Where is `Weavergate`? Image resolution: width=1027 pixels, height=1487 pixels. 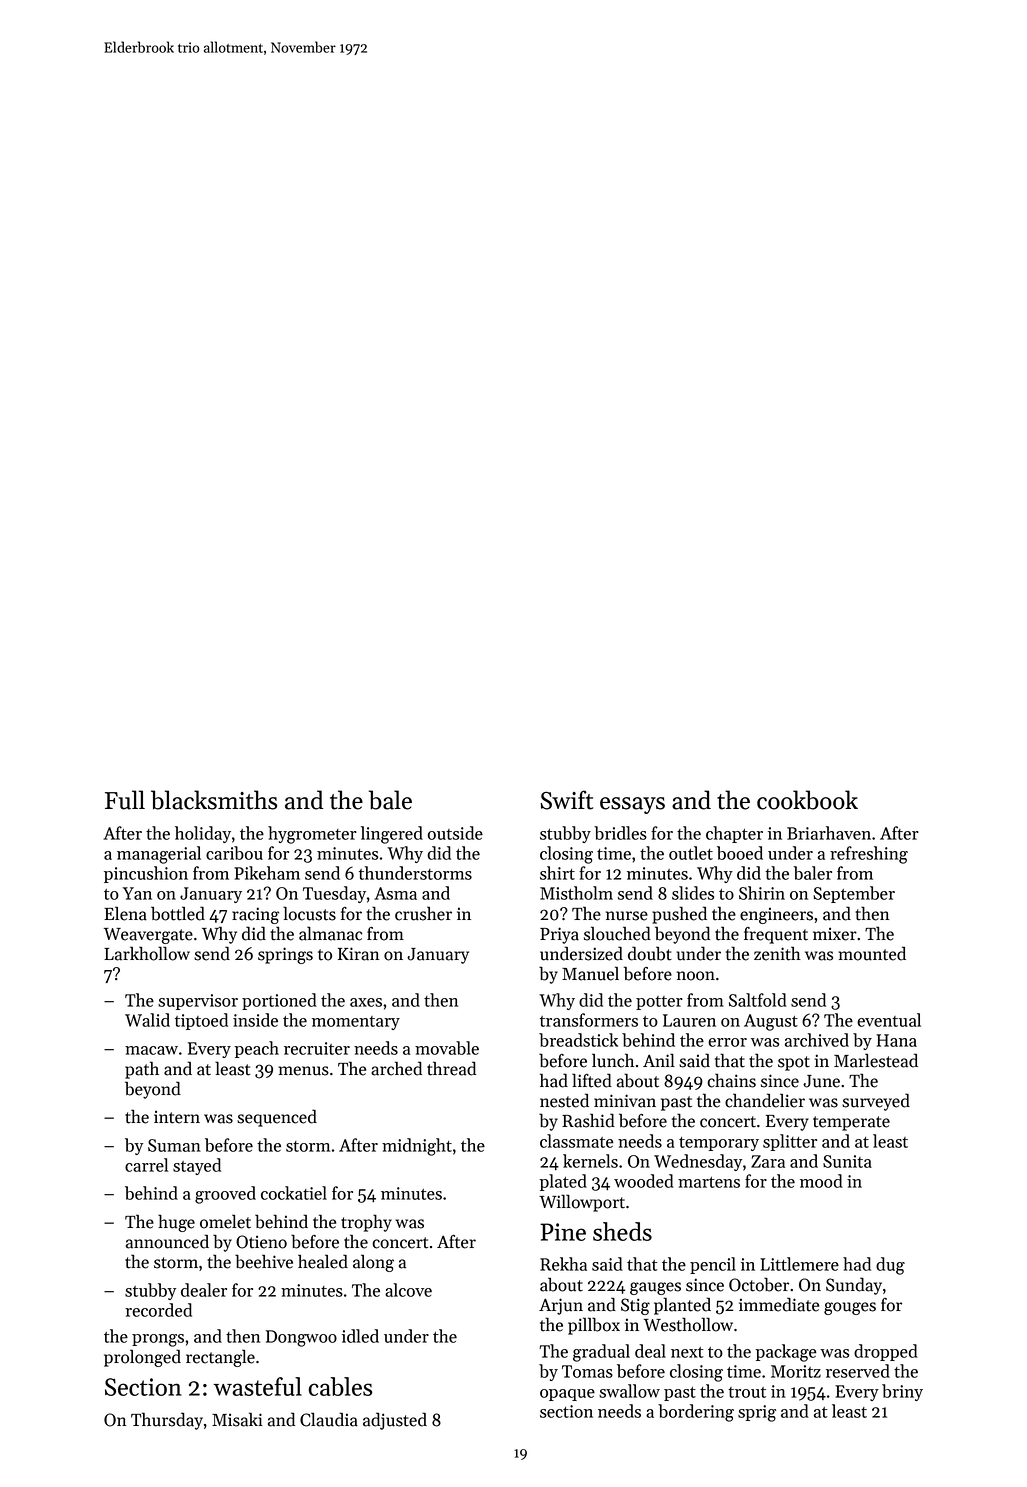
Weavergate is located at coordinates (148, 936).
